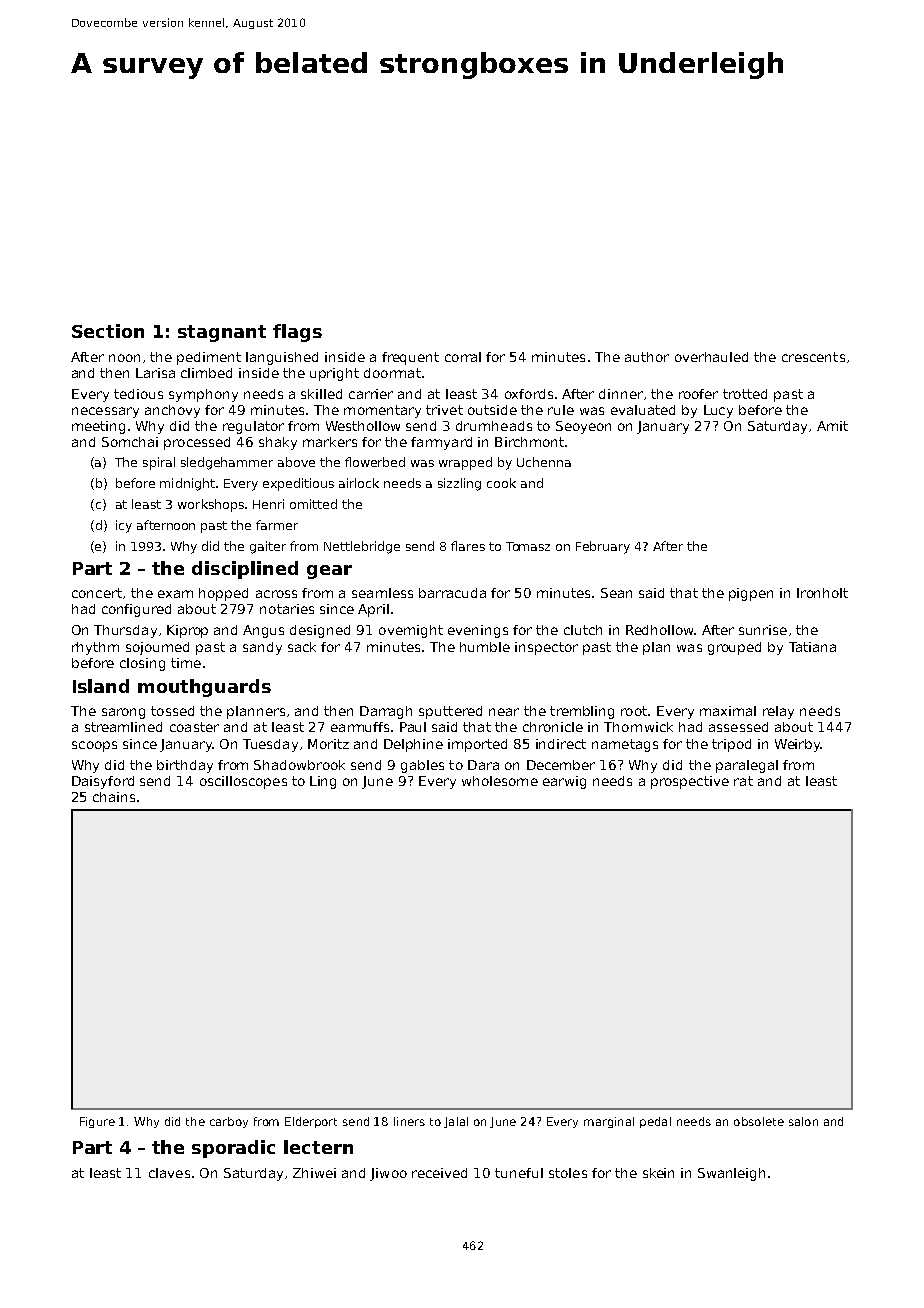 The height and width of the screenshot is (1308, 924). I want to click on Ironholt, so click(822, 593).
